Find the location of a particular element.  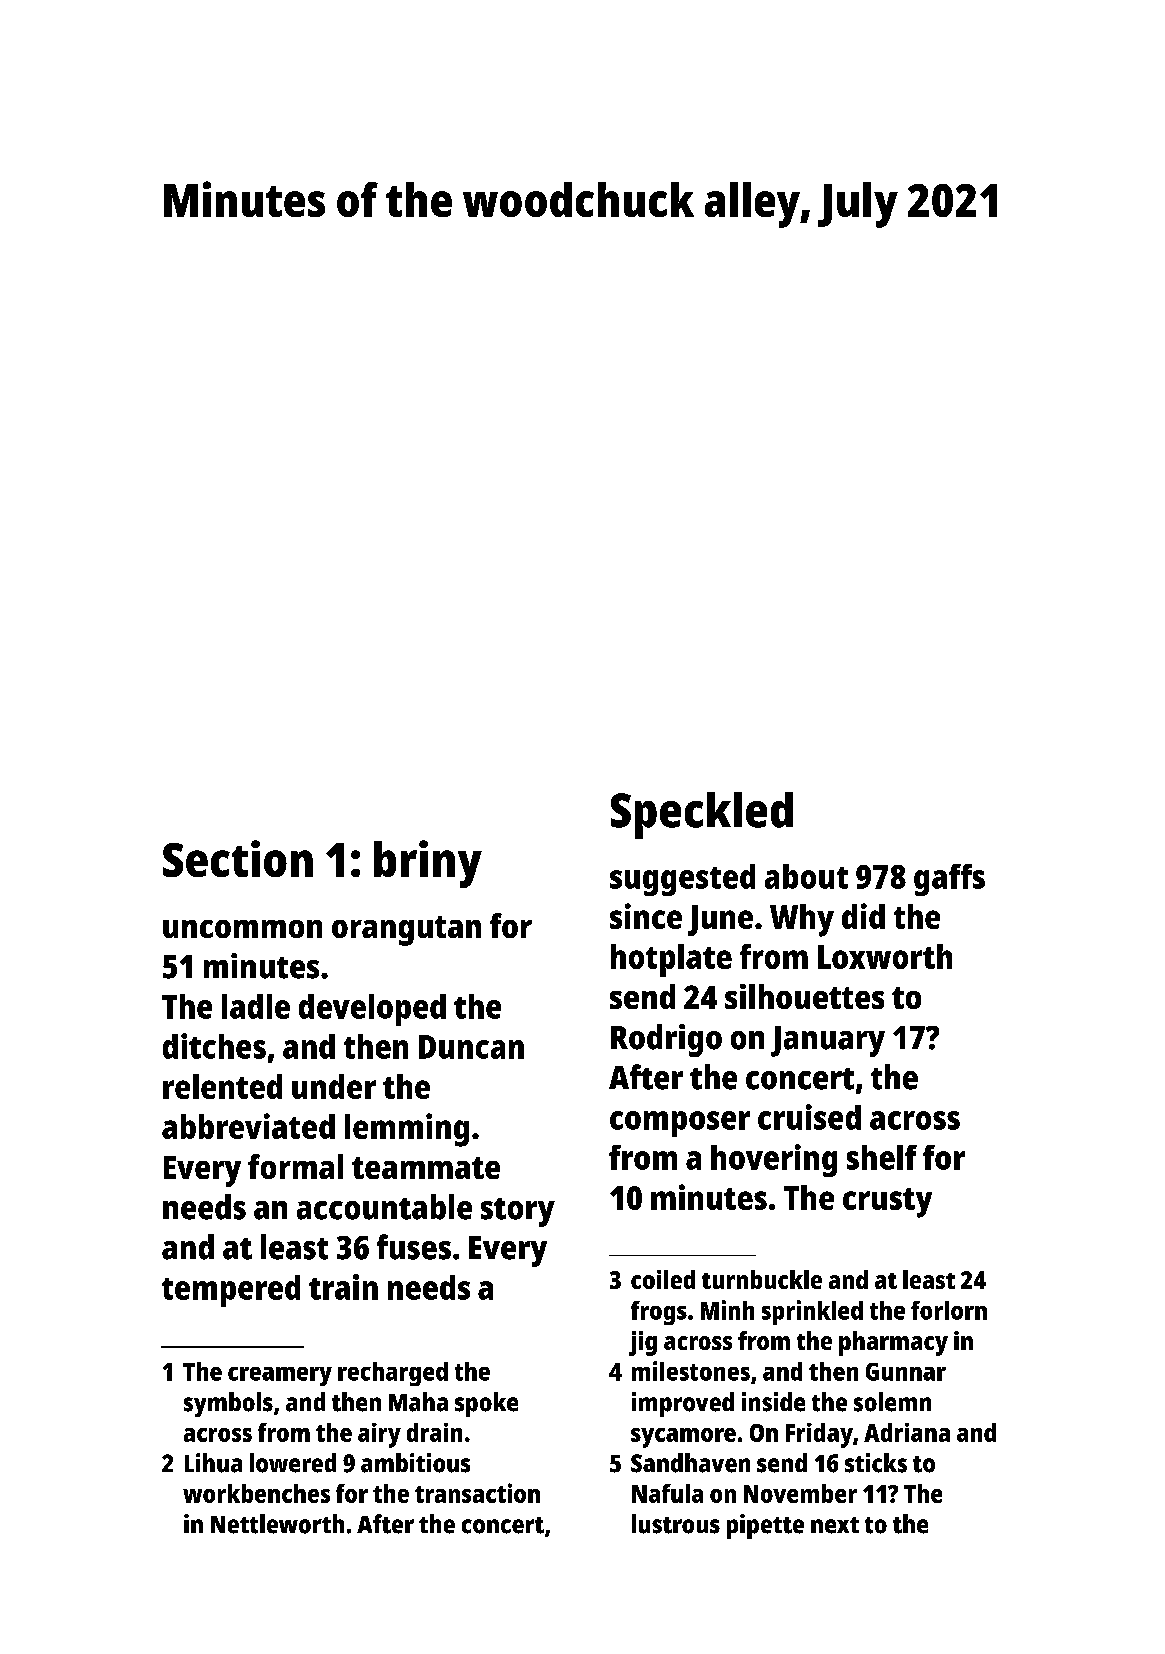

ditches is located at coordinates (214, 1046).
